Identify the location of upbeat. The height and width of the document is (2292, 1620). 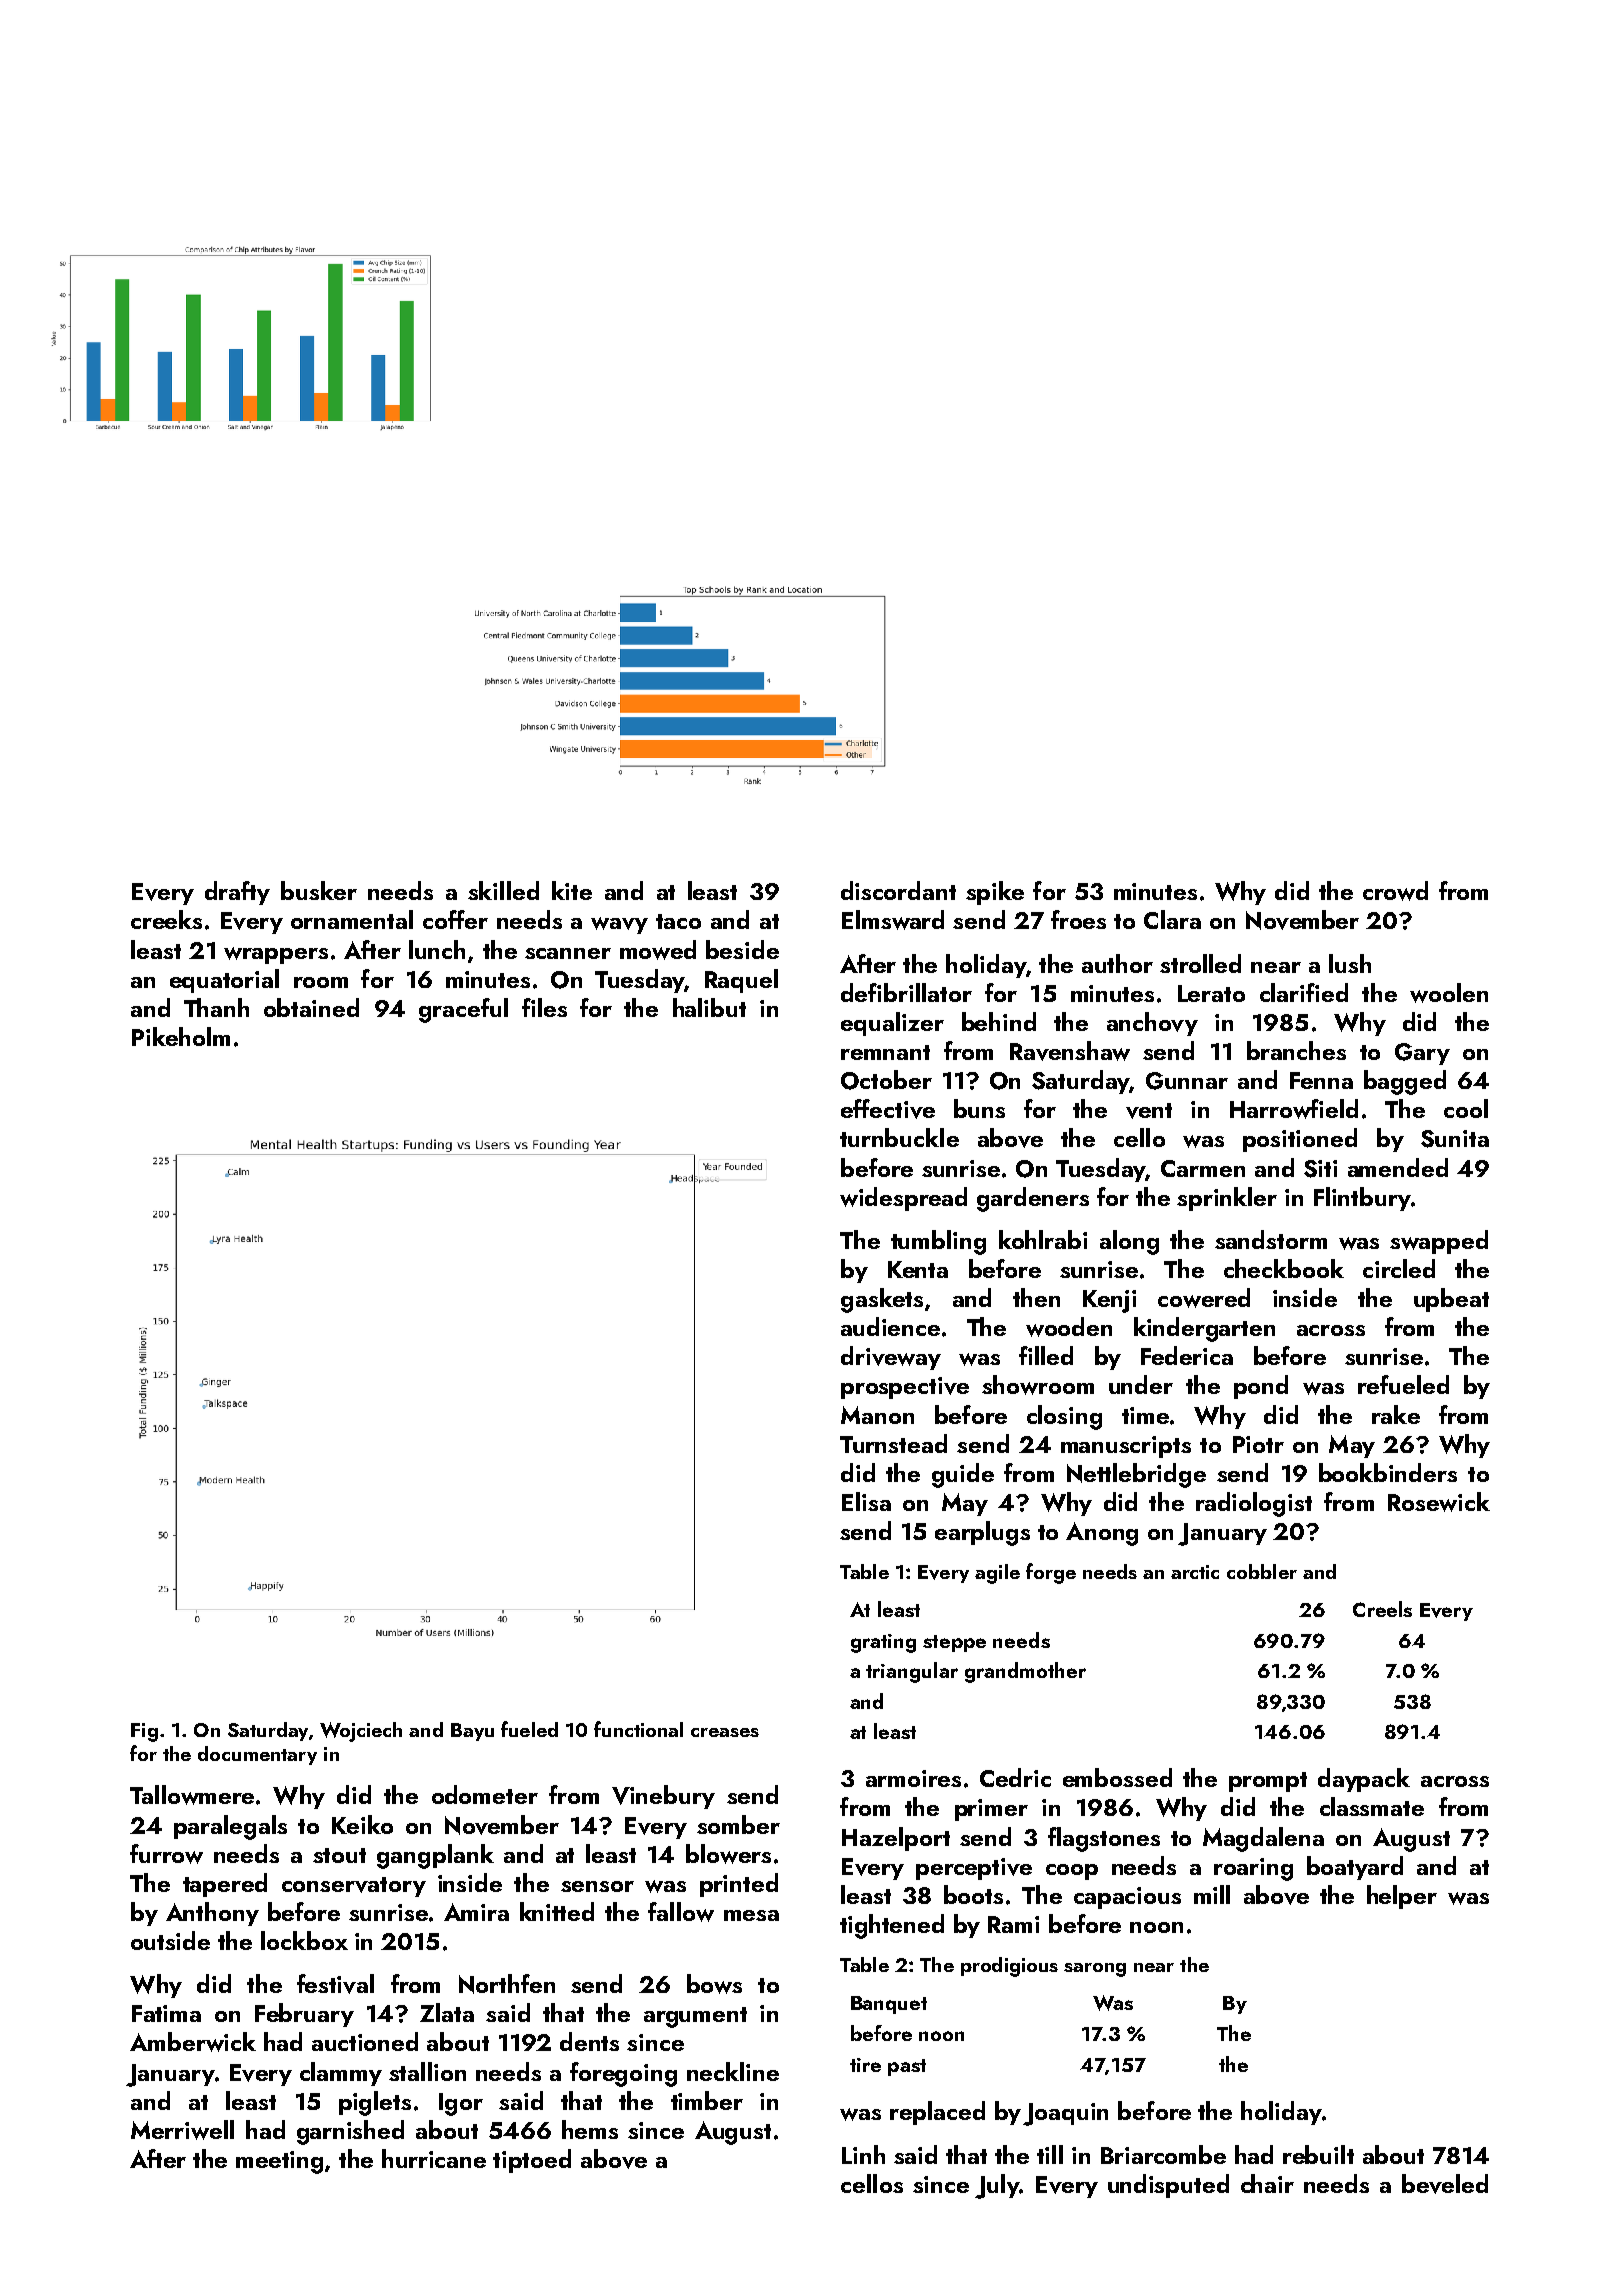
(1451, 1300).
